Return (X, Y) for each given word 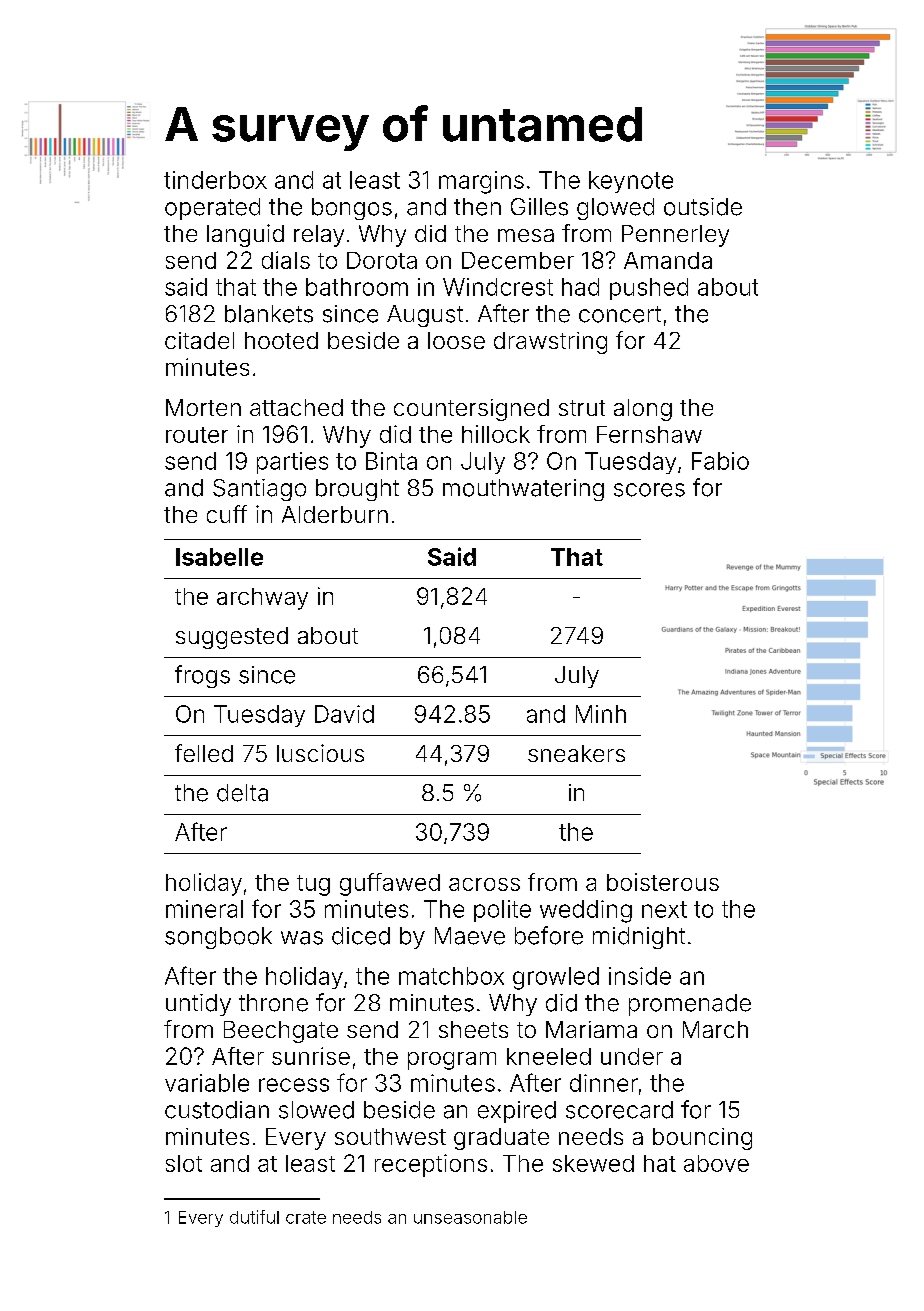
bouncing (702, 1139)
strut (582, 408)
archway (262, 599)
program (452, 1061)
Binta (391, 461)
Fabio (720, 461)
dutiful (254, 1217)
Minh (601, 714)
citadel (199, 340)
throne (273, 1003)
